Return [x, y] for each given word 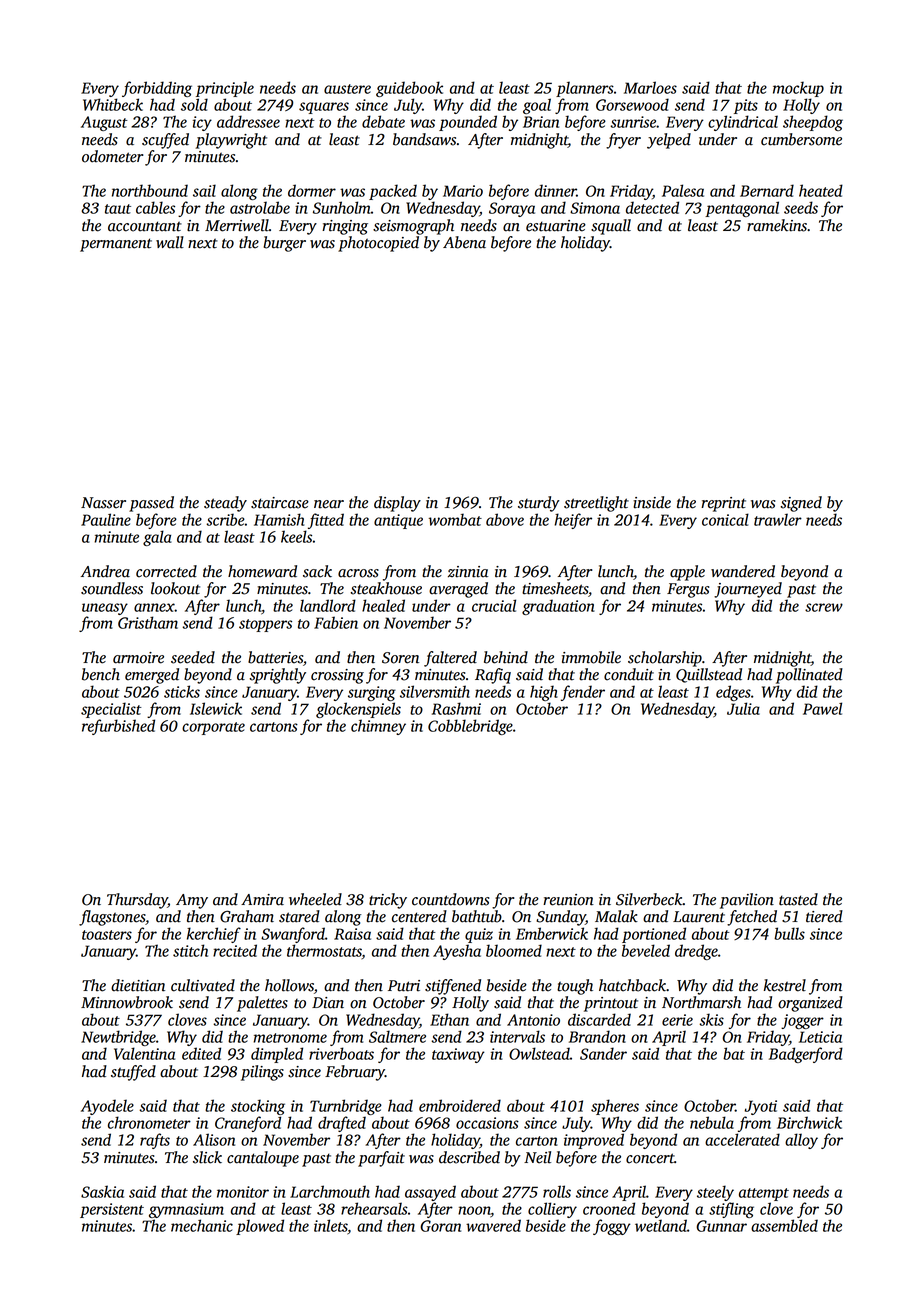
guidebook [409, 89]
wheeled [315, 899]
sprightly [277, 676]
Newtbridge [118, 1038]
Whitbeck [113, 104]
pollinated [809, 676]
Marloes [650, 87]
